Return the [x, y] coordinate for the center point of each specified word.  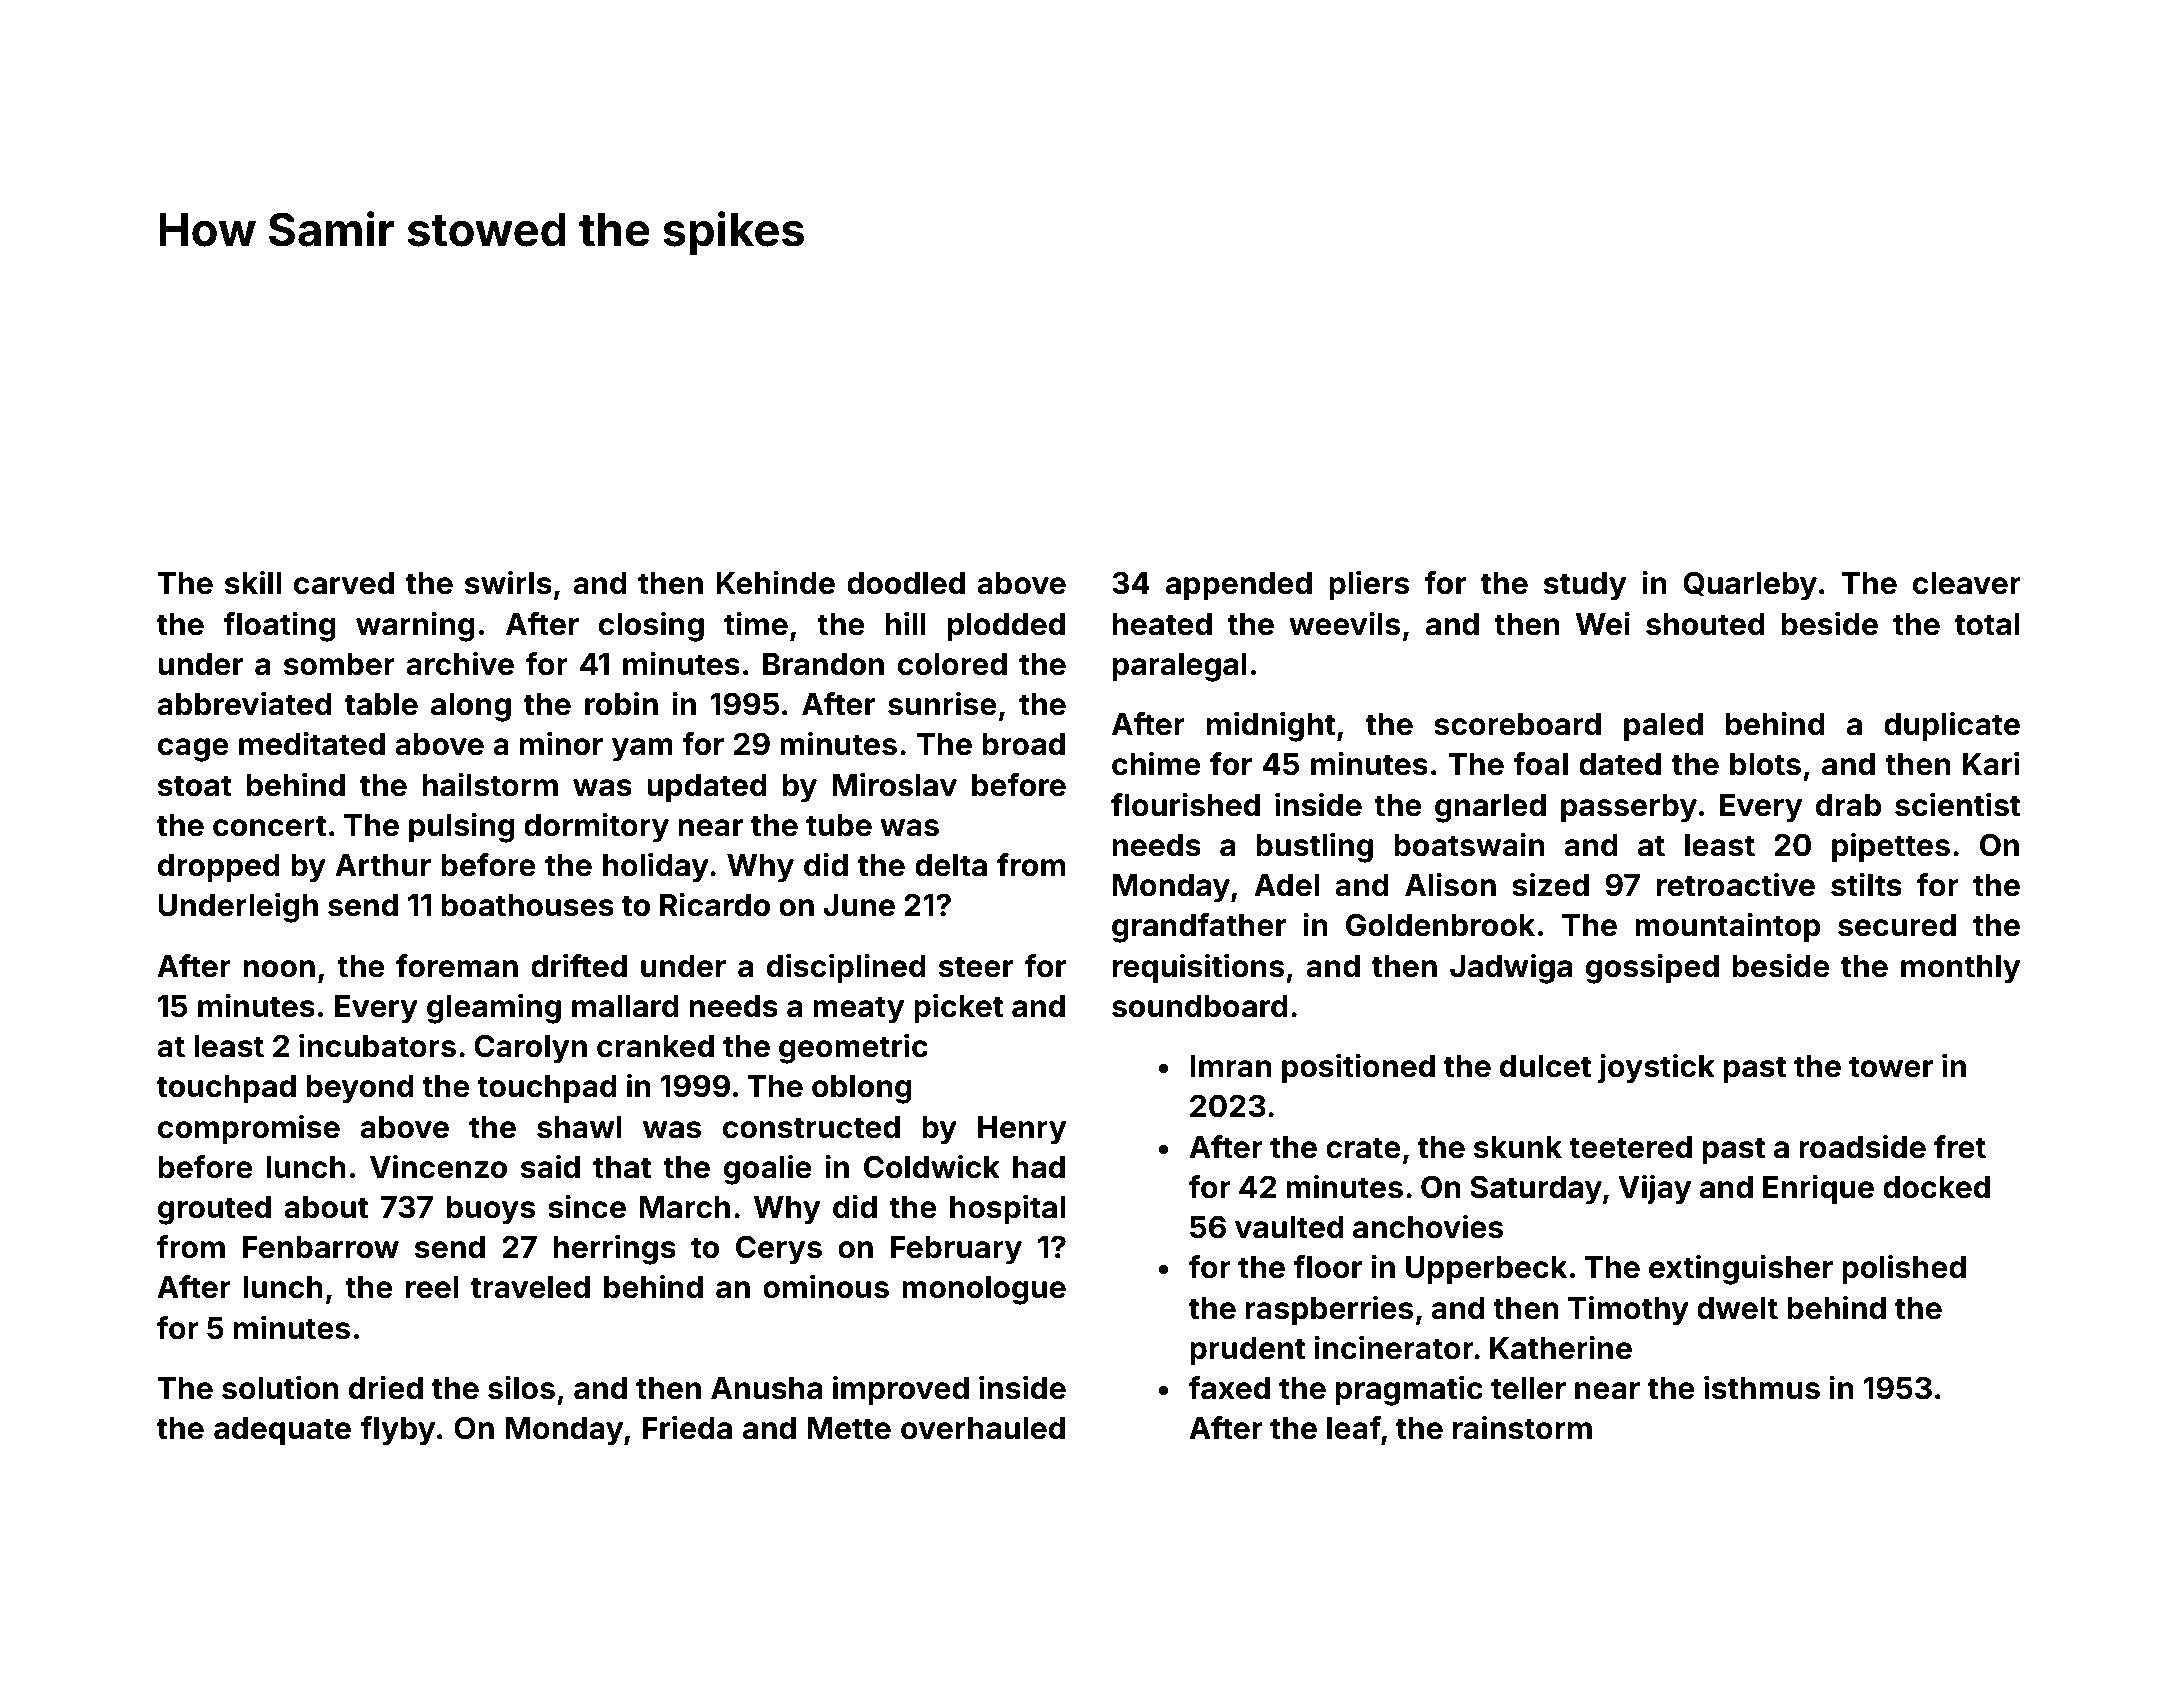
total [1987, 624]
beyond [360, 1089]
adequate [282, 1431]
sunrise [942, 704]
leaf [1354, 1428]
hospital [1007, 1209]
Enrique [1818, 1189]
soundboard [1200, 1006]
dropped [219, 868]
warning [415, 627]
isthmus [1762, 1388]
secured [1897, 925]
